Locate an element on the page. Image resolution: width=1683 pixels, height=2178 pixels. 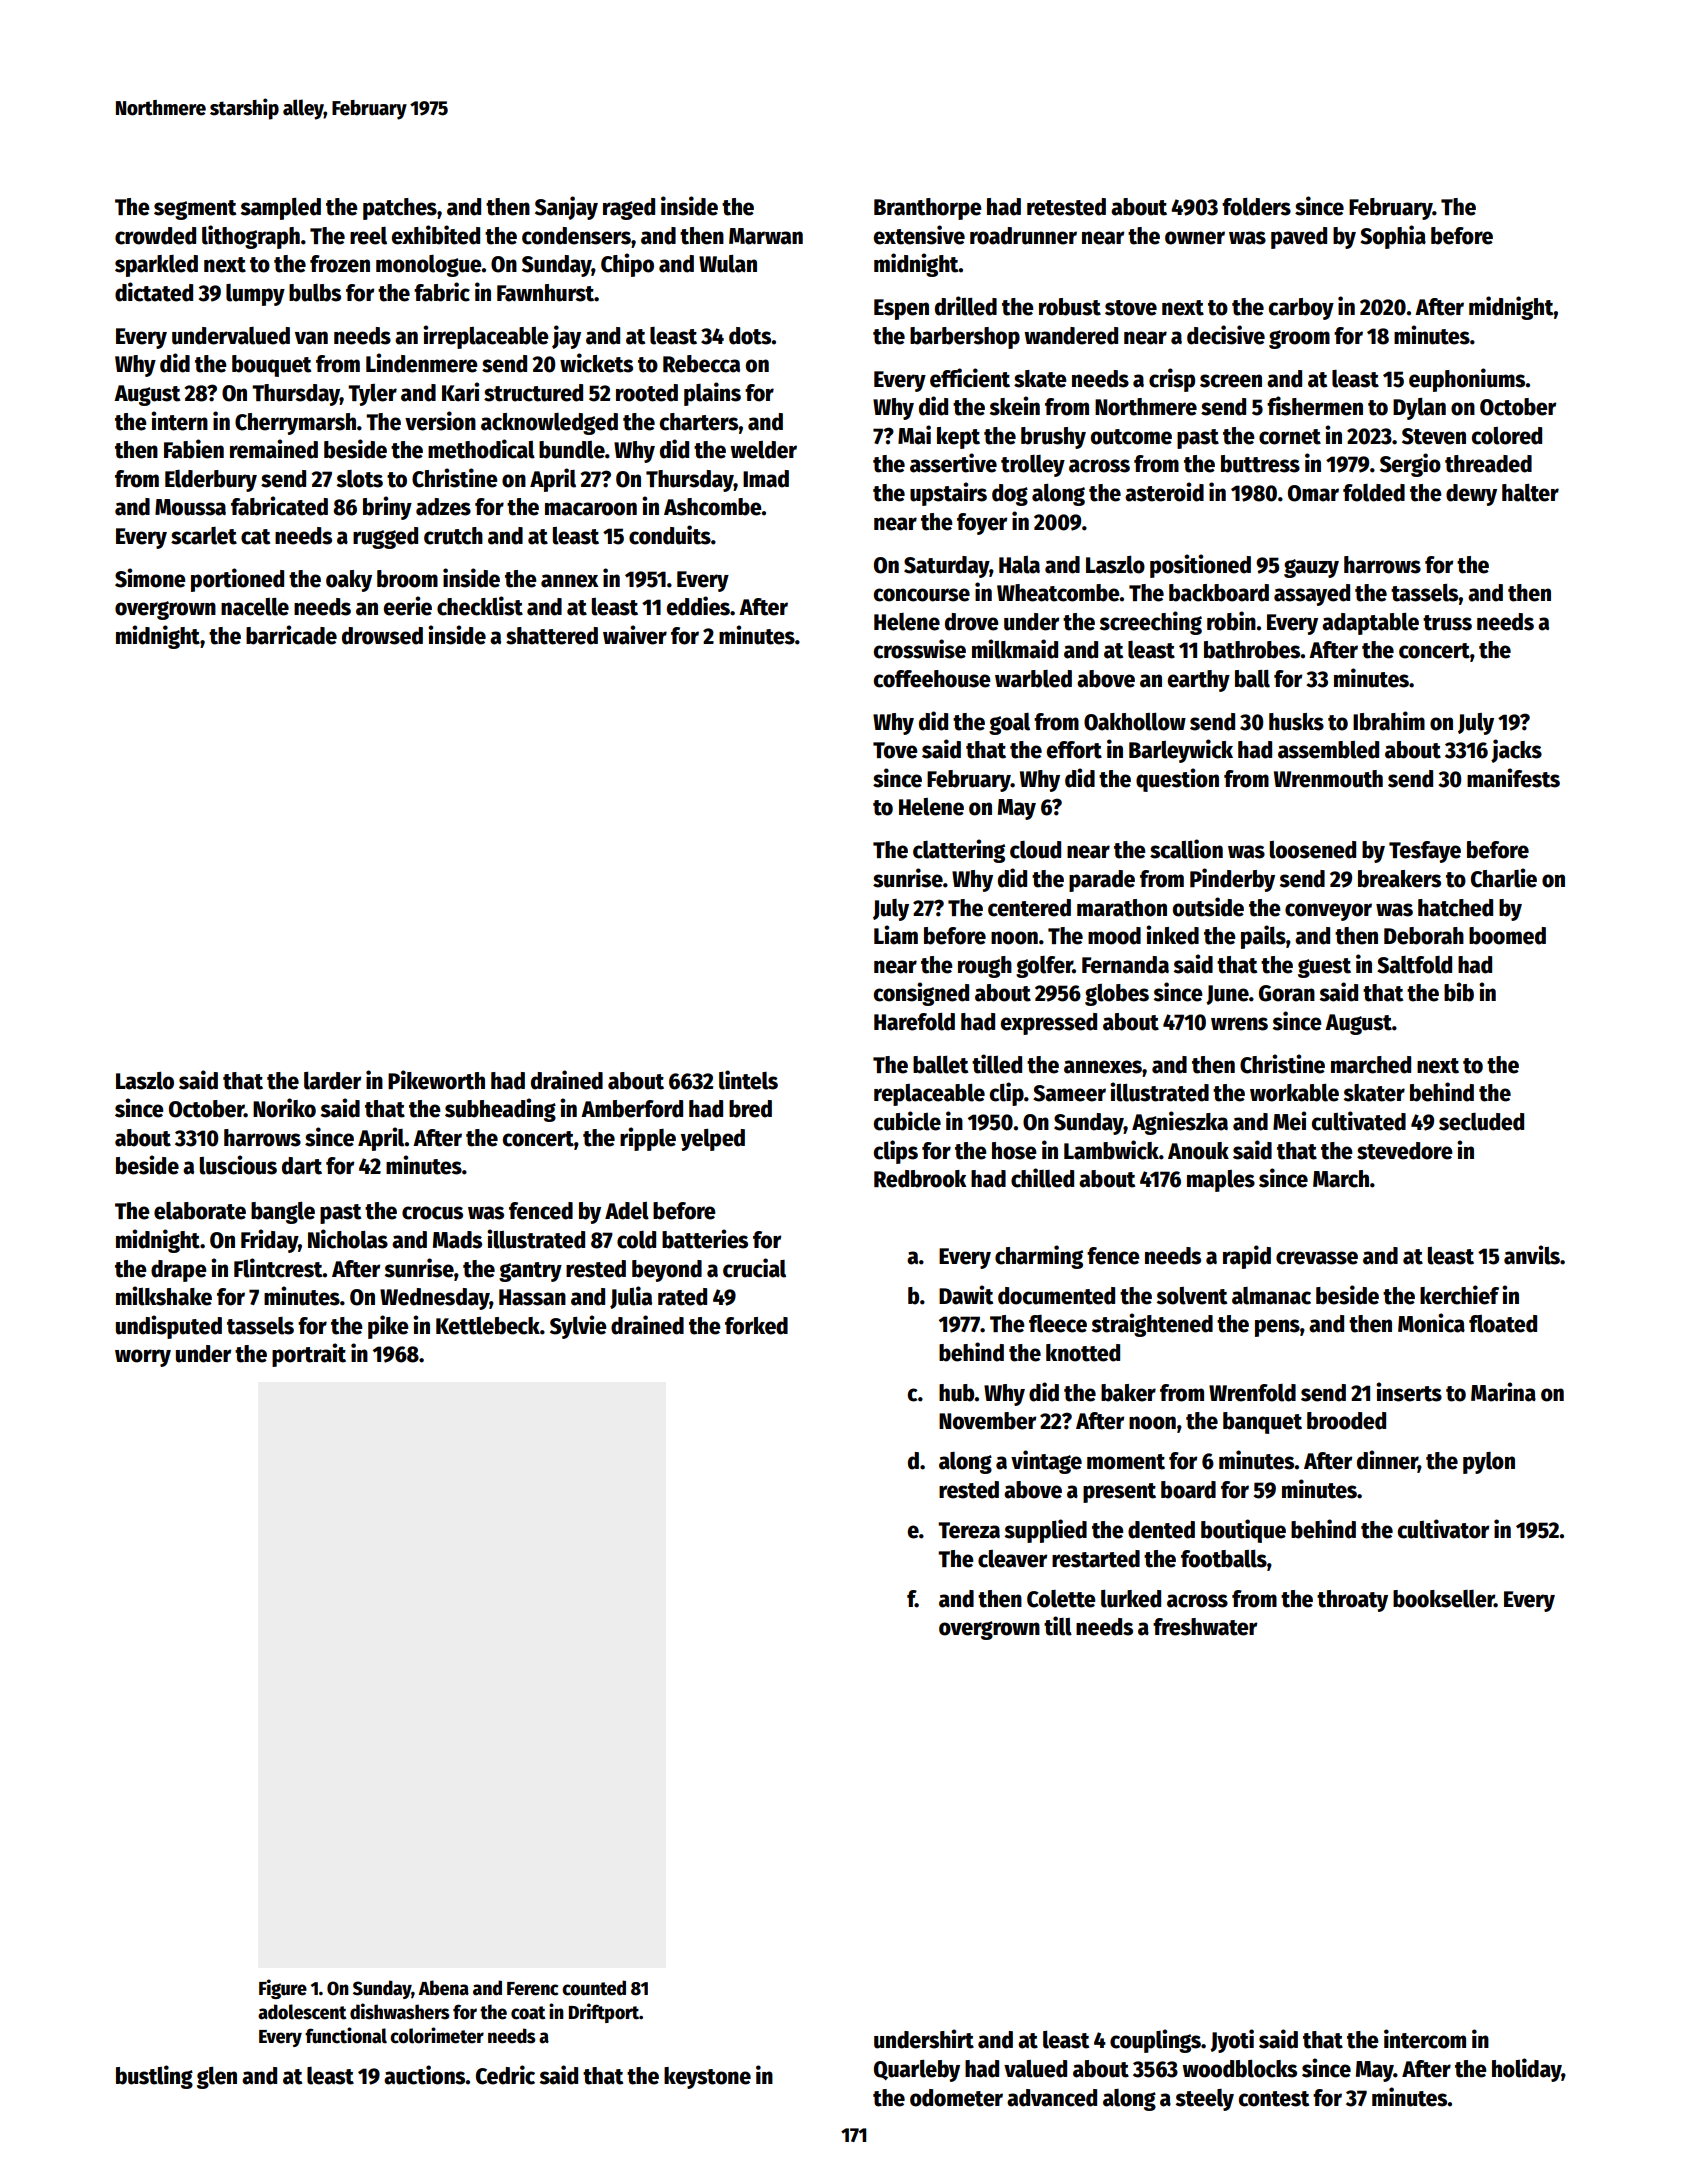
charming is located at coordinates (1039, 1257).
